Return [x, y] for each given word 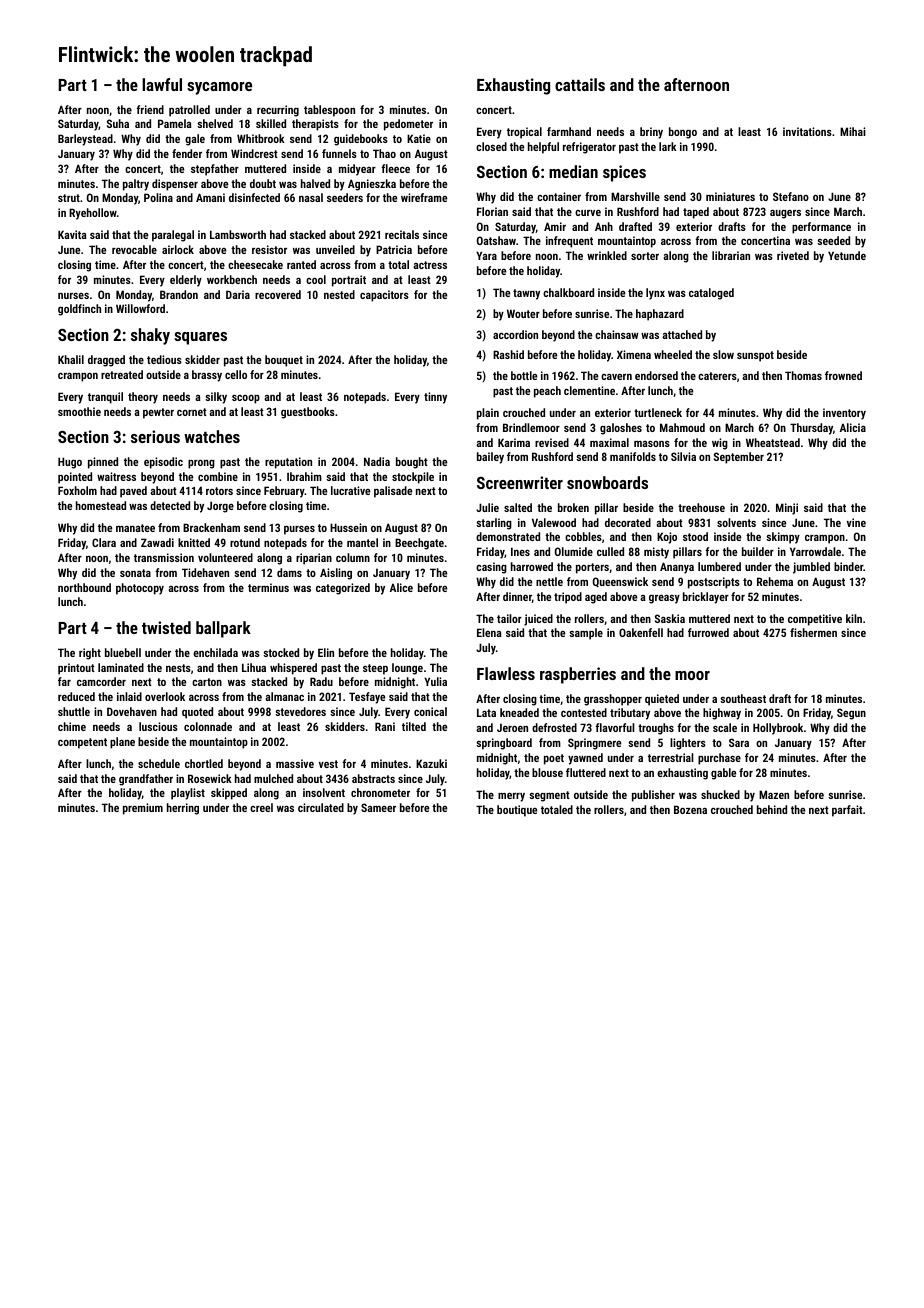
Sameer [378, 807]
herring [183, 809]
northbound [84, 587]
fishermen [813, 632]
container [559, 196]
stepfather [215, 170]
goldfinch [79, 310]
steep [375, 669]
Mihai [853, 131]
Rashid [508, 354]
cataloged [711, 294]
